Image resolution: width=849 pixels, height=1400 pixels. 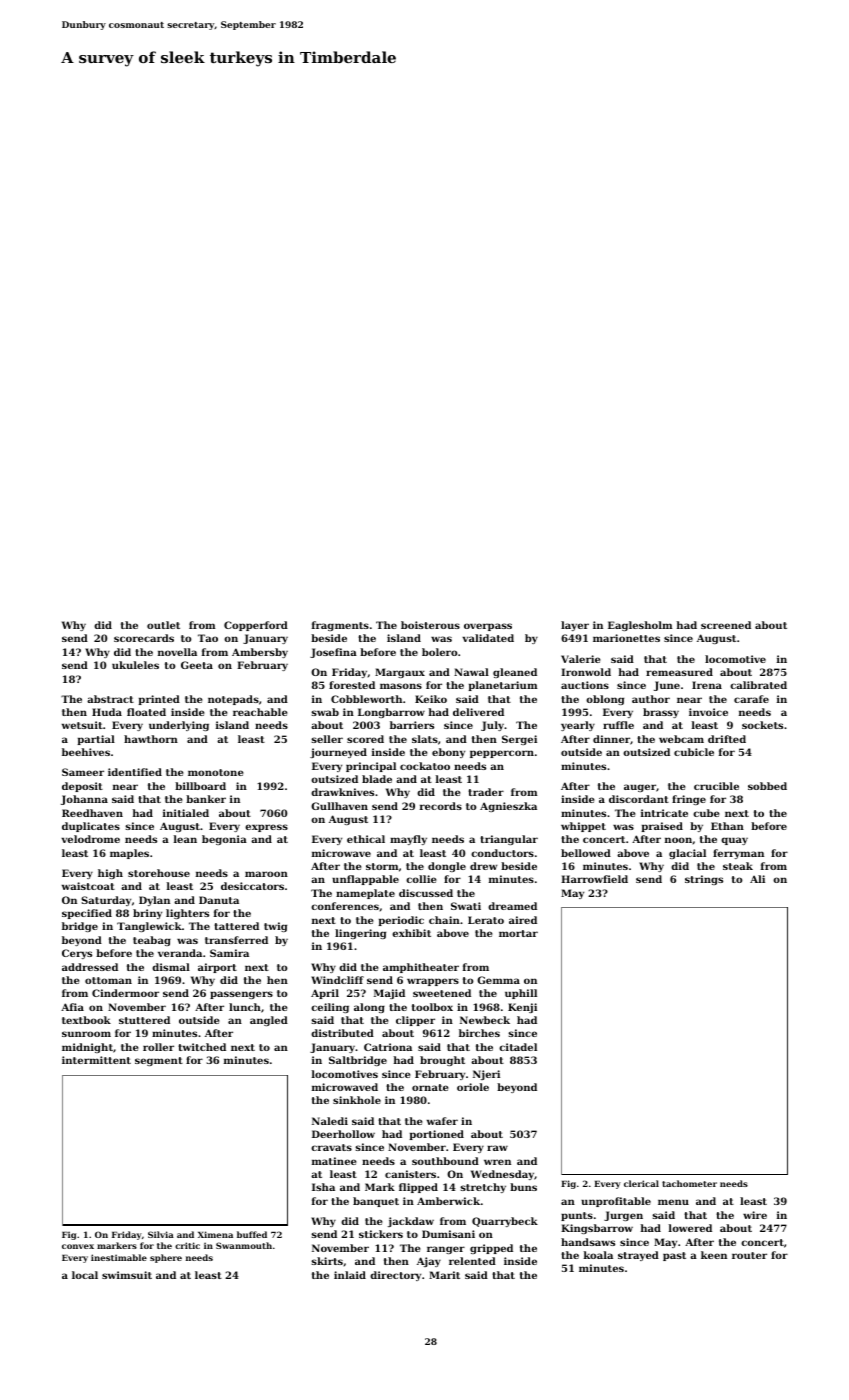 I want to click on outlet, so click(x=163, y=625).
